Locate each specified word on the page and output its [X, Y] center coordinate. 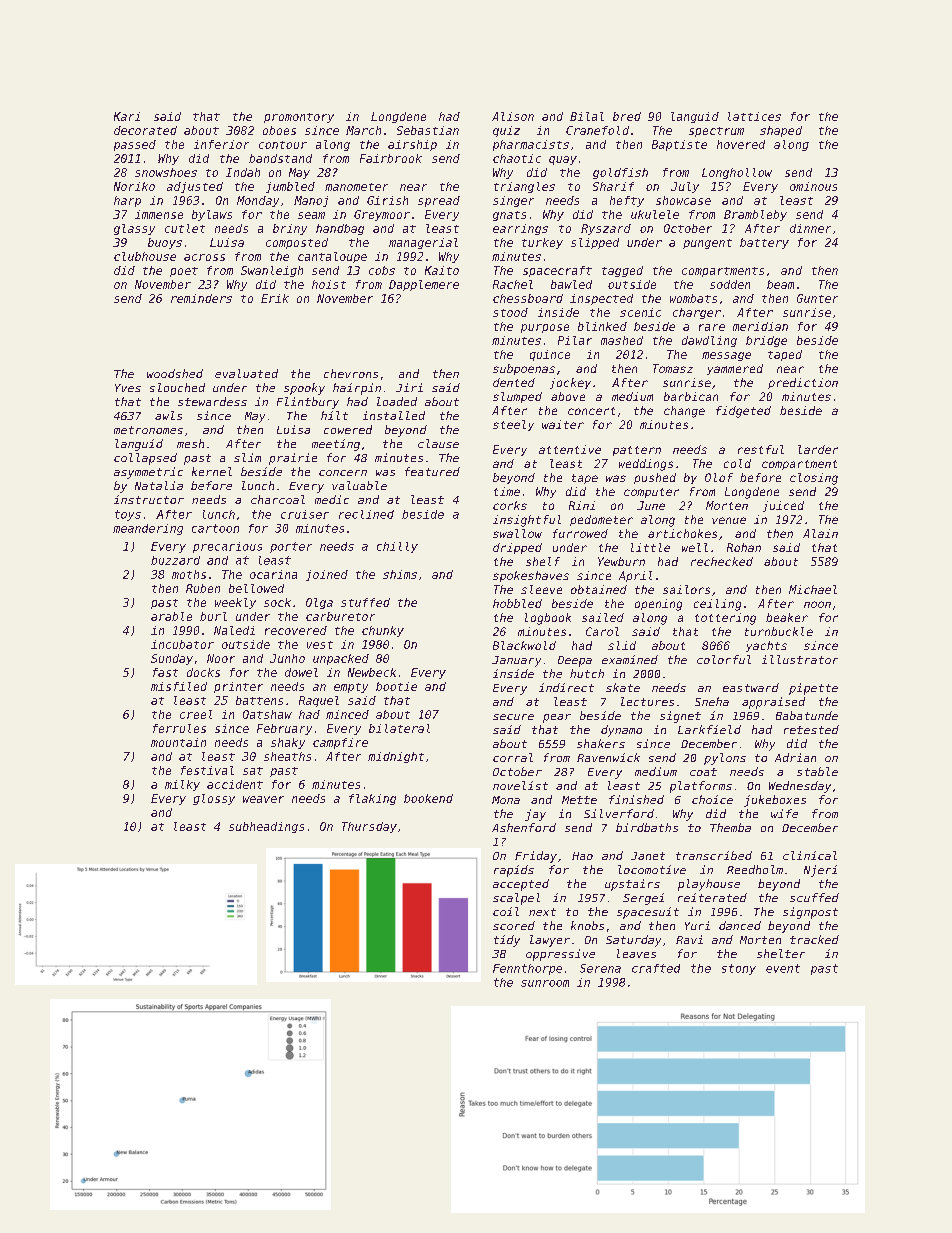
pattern [637, 451]
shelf [543, 561]
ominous [813, 186]
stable [817, 771]
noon [817, 604]
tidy [507, 941]
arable [171, 616]
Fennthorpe [527, 969]
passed [135, 145]
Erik [275, 298]
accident [235, 784]
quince [550, 355]
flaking [372, 799]
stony [739, 969]
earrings [520, 229]
